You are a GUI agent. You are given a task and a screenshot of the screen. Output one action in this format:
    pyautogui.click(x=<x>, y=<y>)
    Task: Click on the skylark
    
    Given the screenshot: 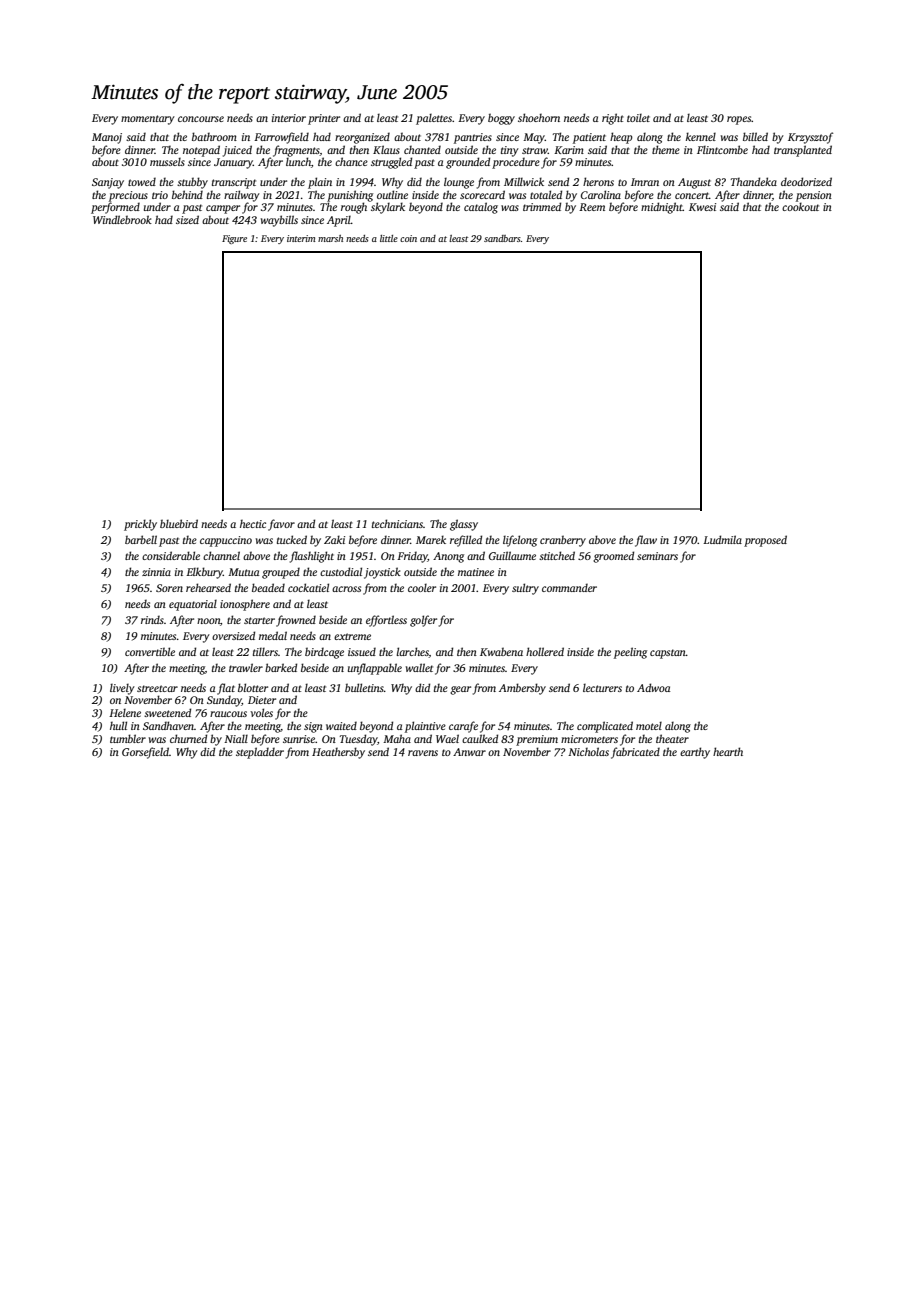 What is the action you would take?
    pyautogui.click(x=388, y=208)
